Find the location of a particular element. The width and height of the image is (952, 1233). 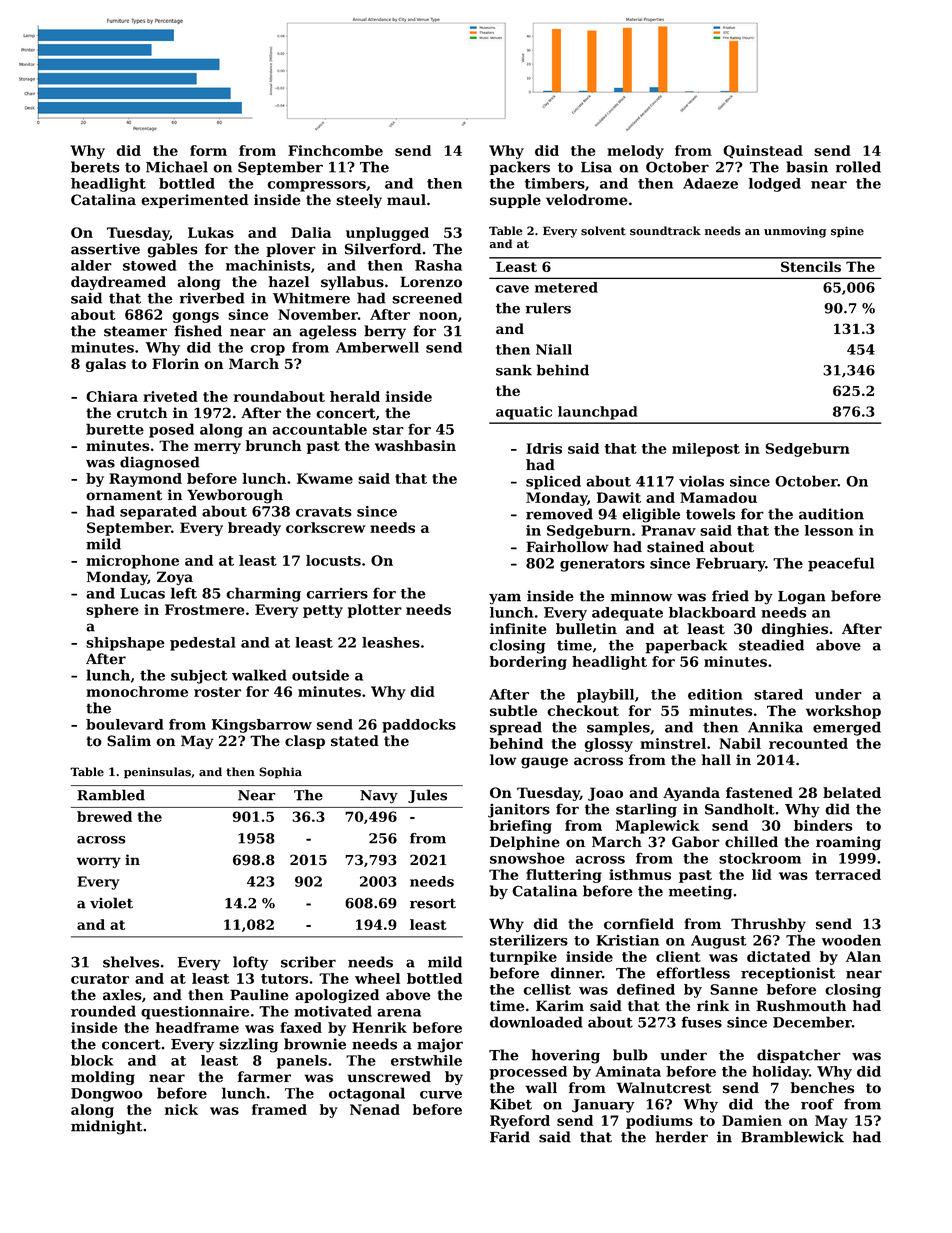

melody is located at coordinates (635, 152).
